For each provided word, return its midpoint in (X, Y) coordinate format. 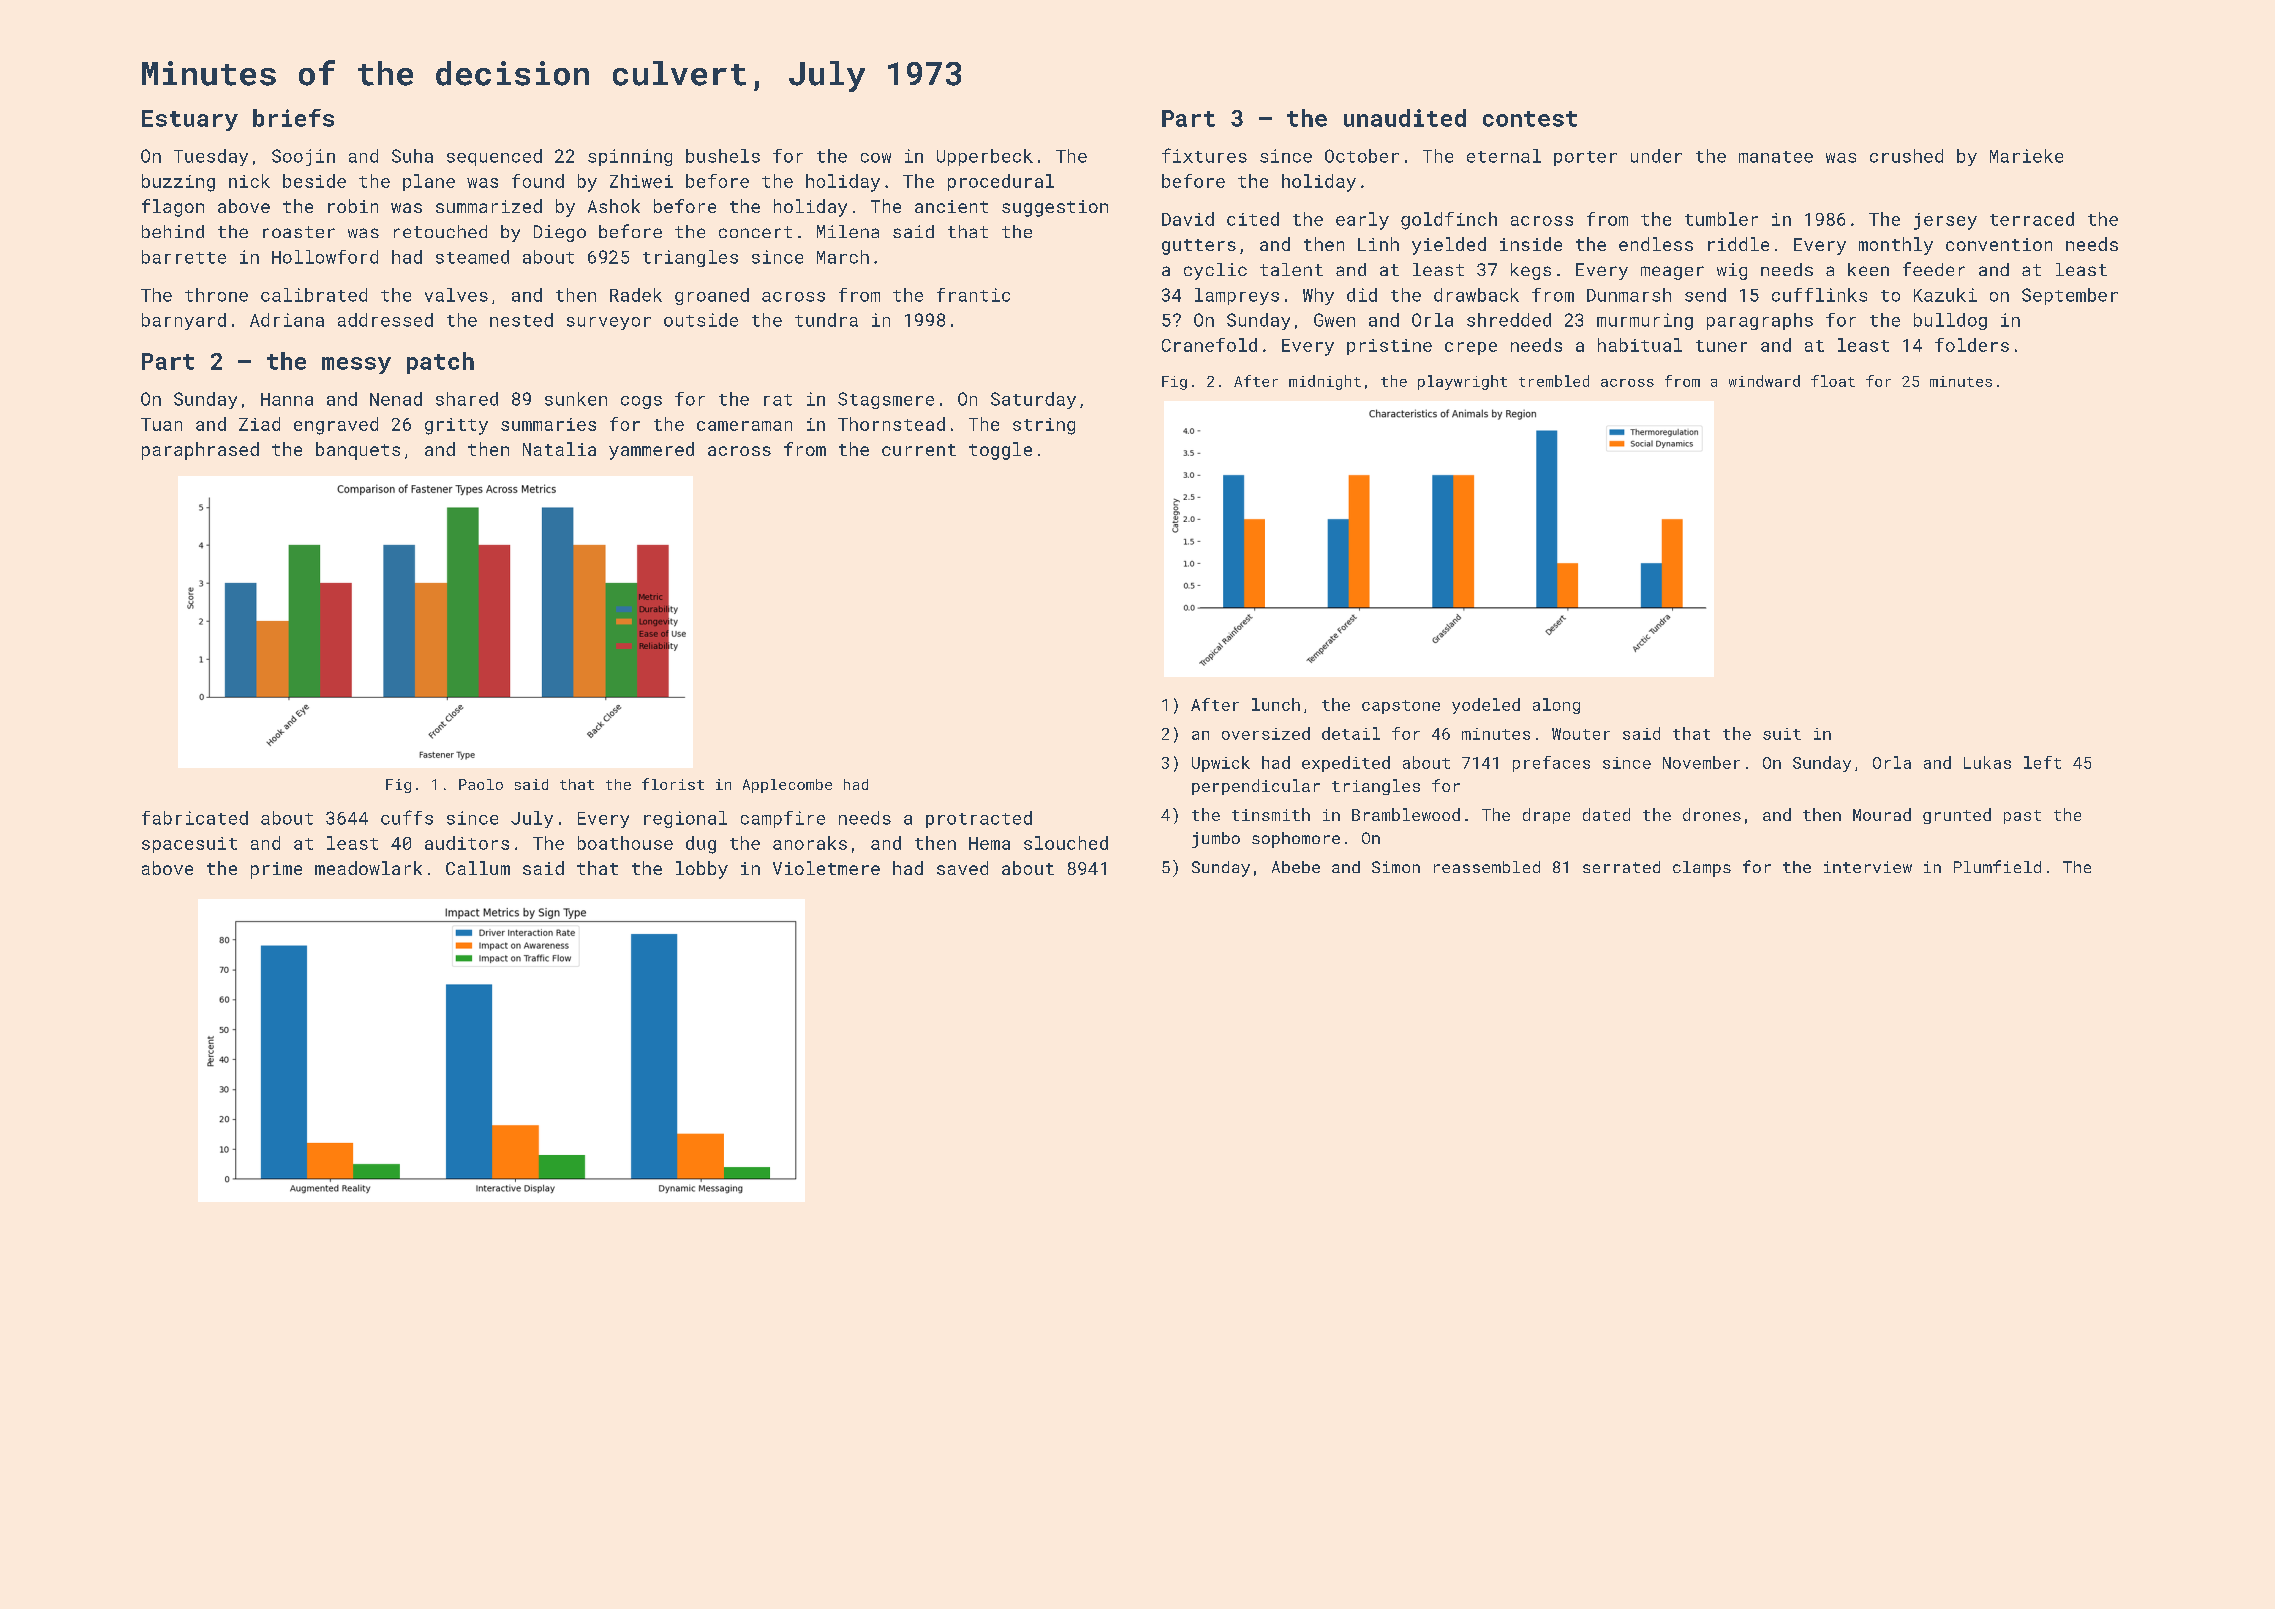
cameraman (744, 426)
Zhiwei (641, 181)
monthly (1896, 246)
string (1044, 426)
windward (1764, 381)
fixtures (1204, 155)
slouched (1066, 843)
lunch (1276, 704)
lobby (702, 870)
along (1556, 706)
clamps (1702, 869)
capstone (1401, 707)
